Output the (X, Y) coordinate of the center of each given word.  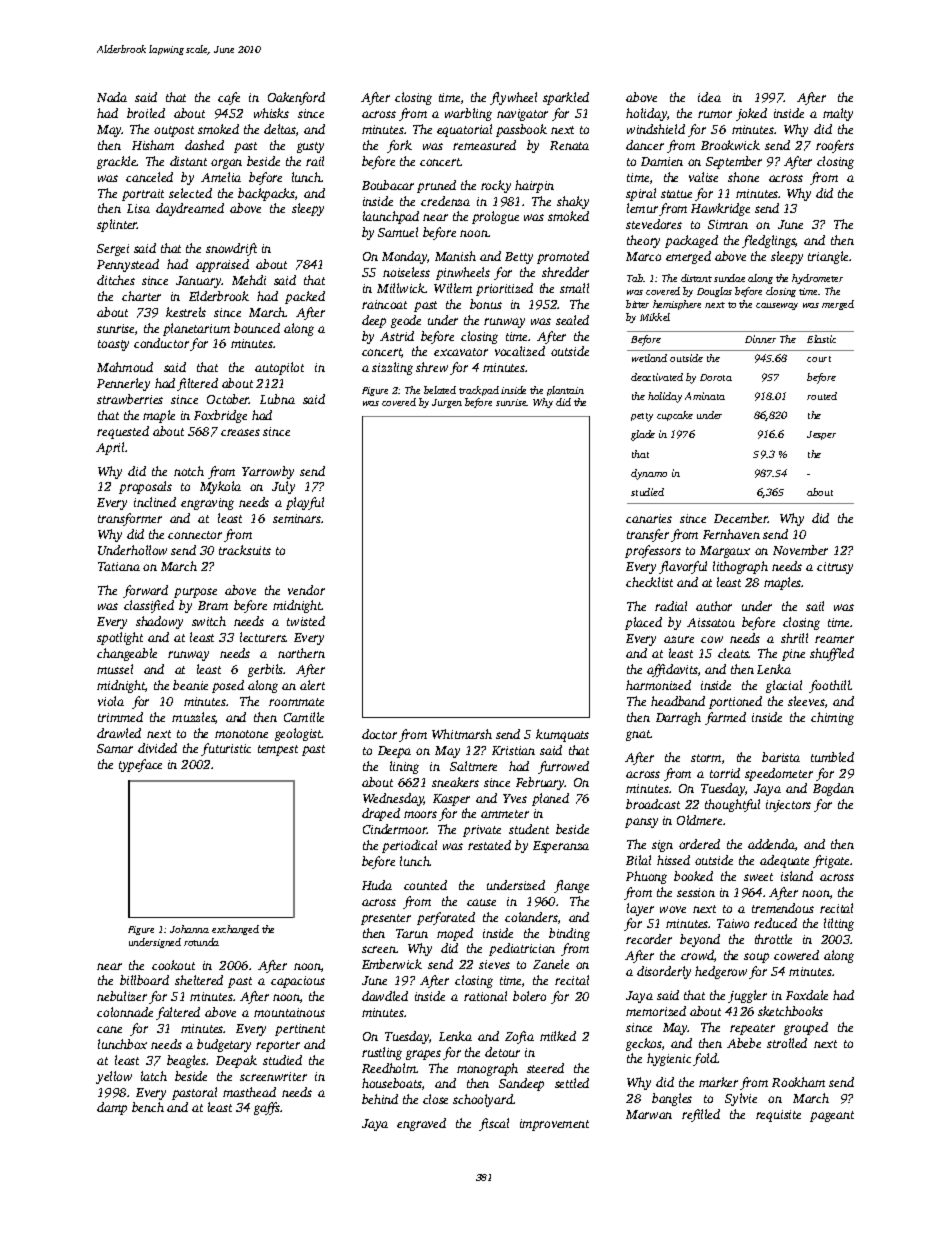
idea (709, 97)
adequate (784, 861)
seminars (297, 518)
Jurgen (447, 403)
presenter (386, 919)
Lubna (277, 399)
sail (815, 606)
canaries (649, 518)
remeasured (484, 145)
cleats (733, 653)
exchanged (235, 930)
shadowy (159, 622)
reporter (278, 1046)
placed (643, 623)
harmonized (658, 685)
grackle (117, 162)
